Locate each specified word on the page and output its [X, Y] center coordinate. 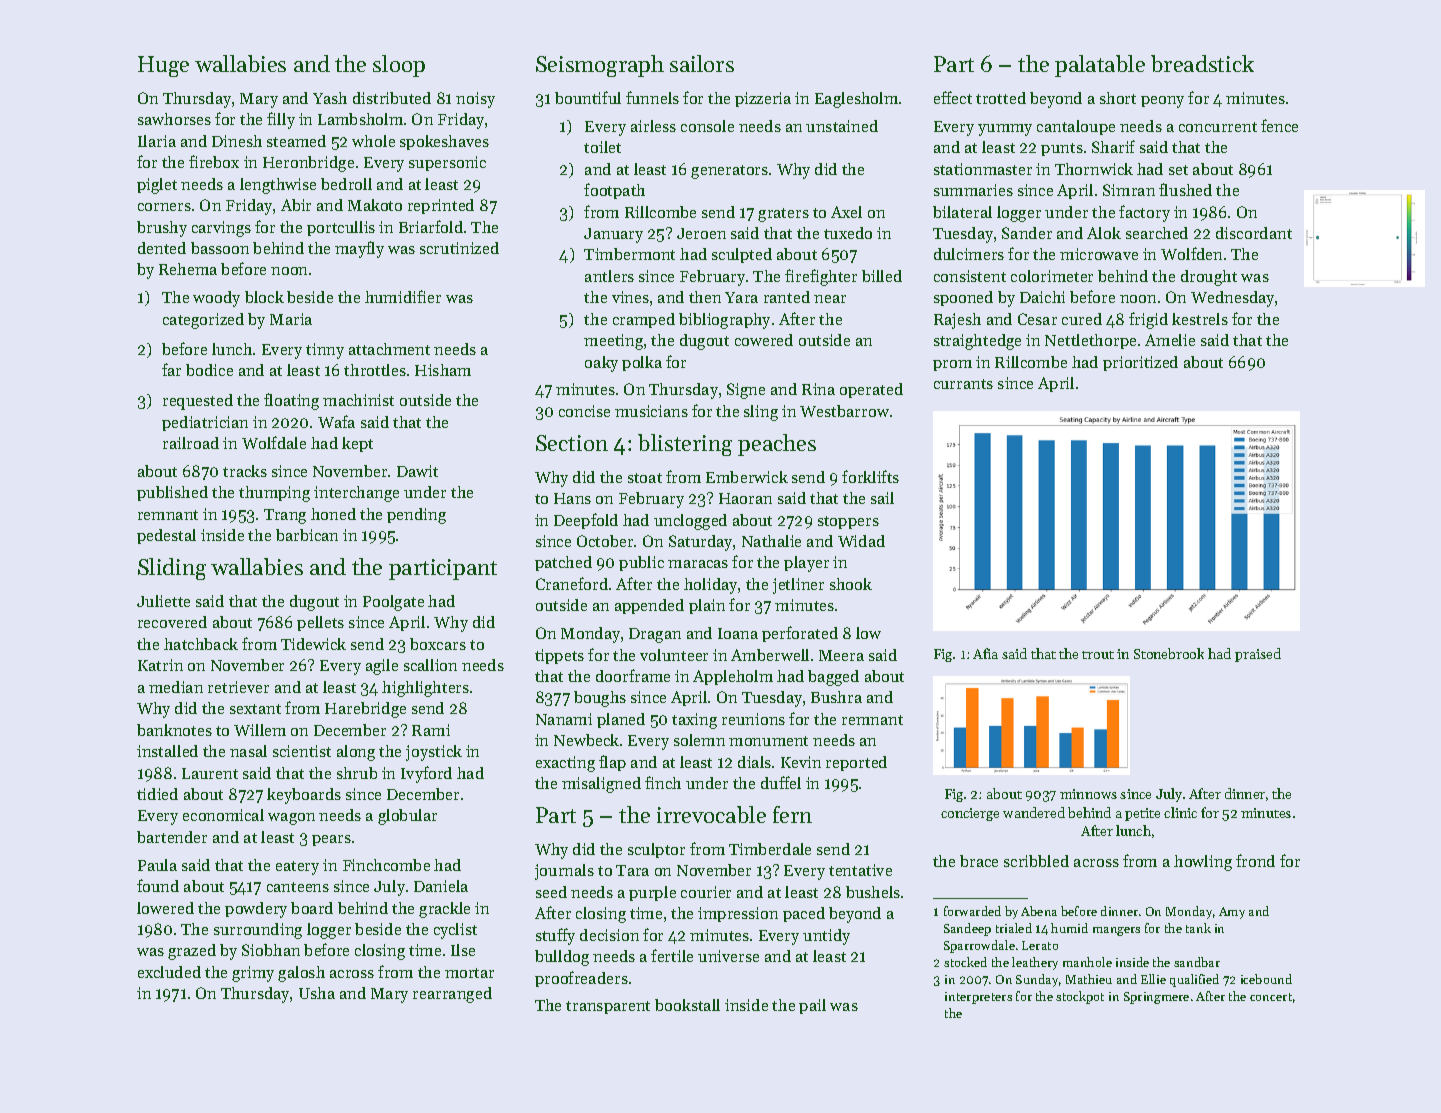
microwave [1099, 254]
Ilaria [157, 141]
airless [653, 126]
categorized [203, 321]
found [158, 885]
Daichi [1042, 297]
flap [612, 763]
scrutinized [459, 248]
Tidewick [313, 644]
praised [1258, 655]
